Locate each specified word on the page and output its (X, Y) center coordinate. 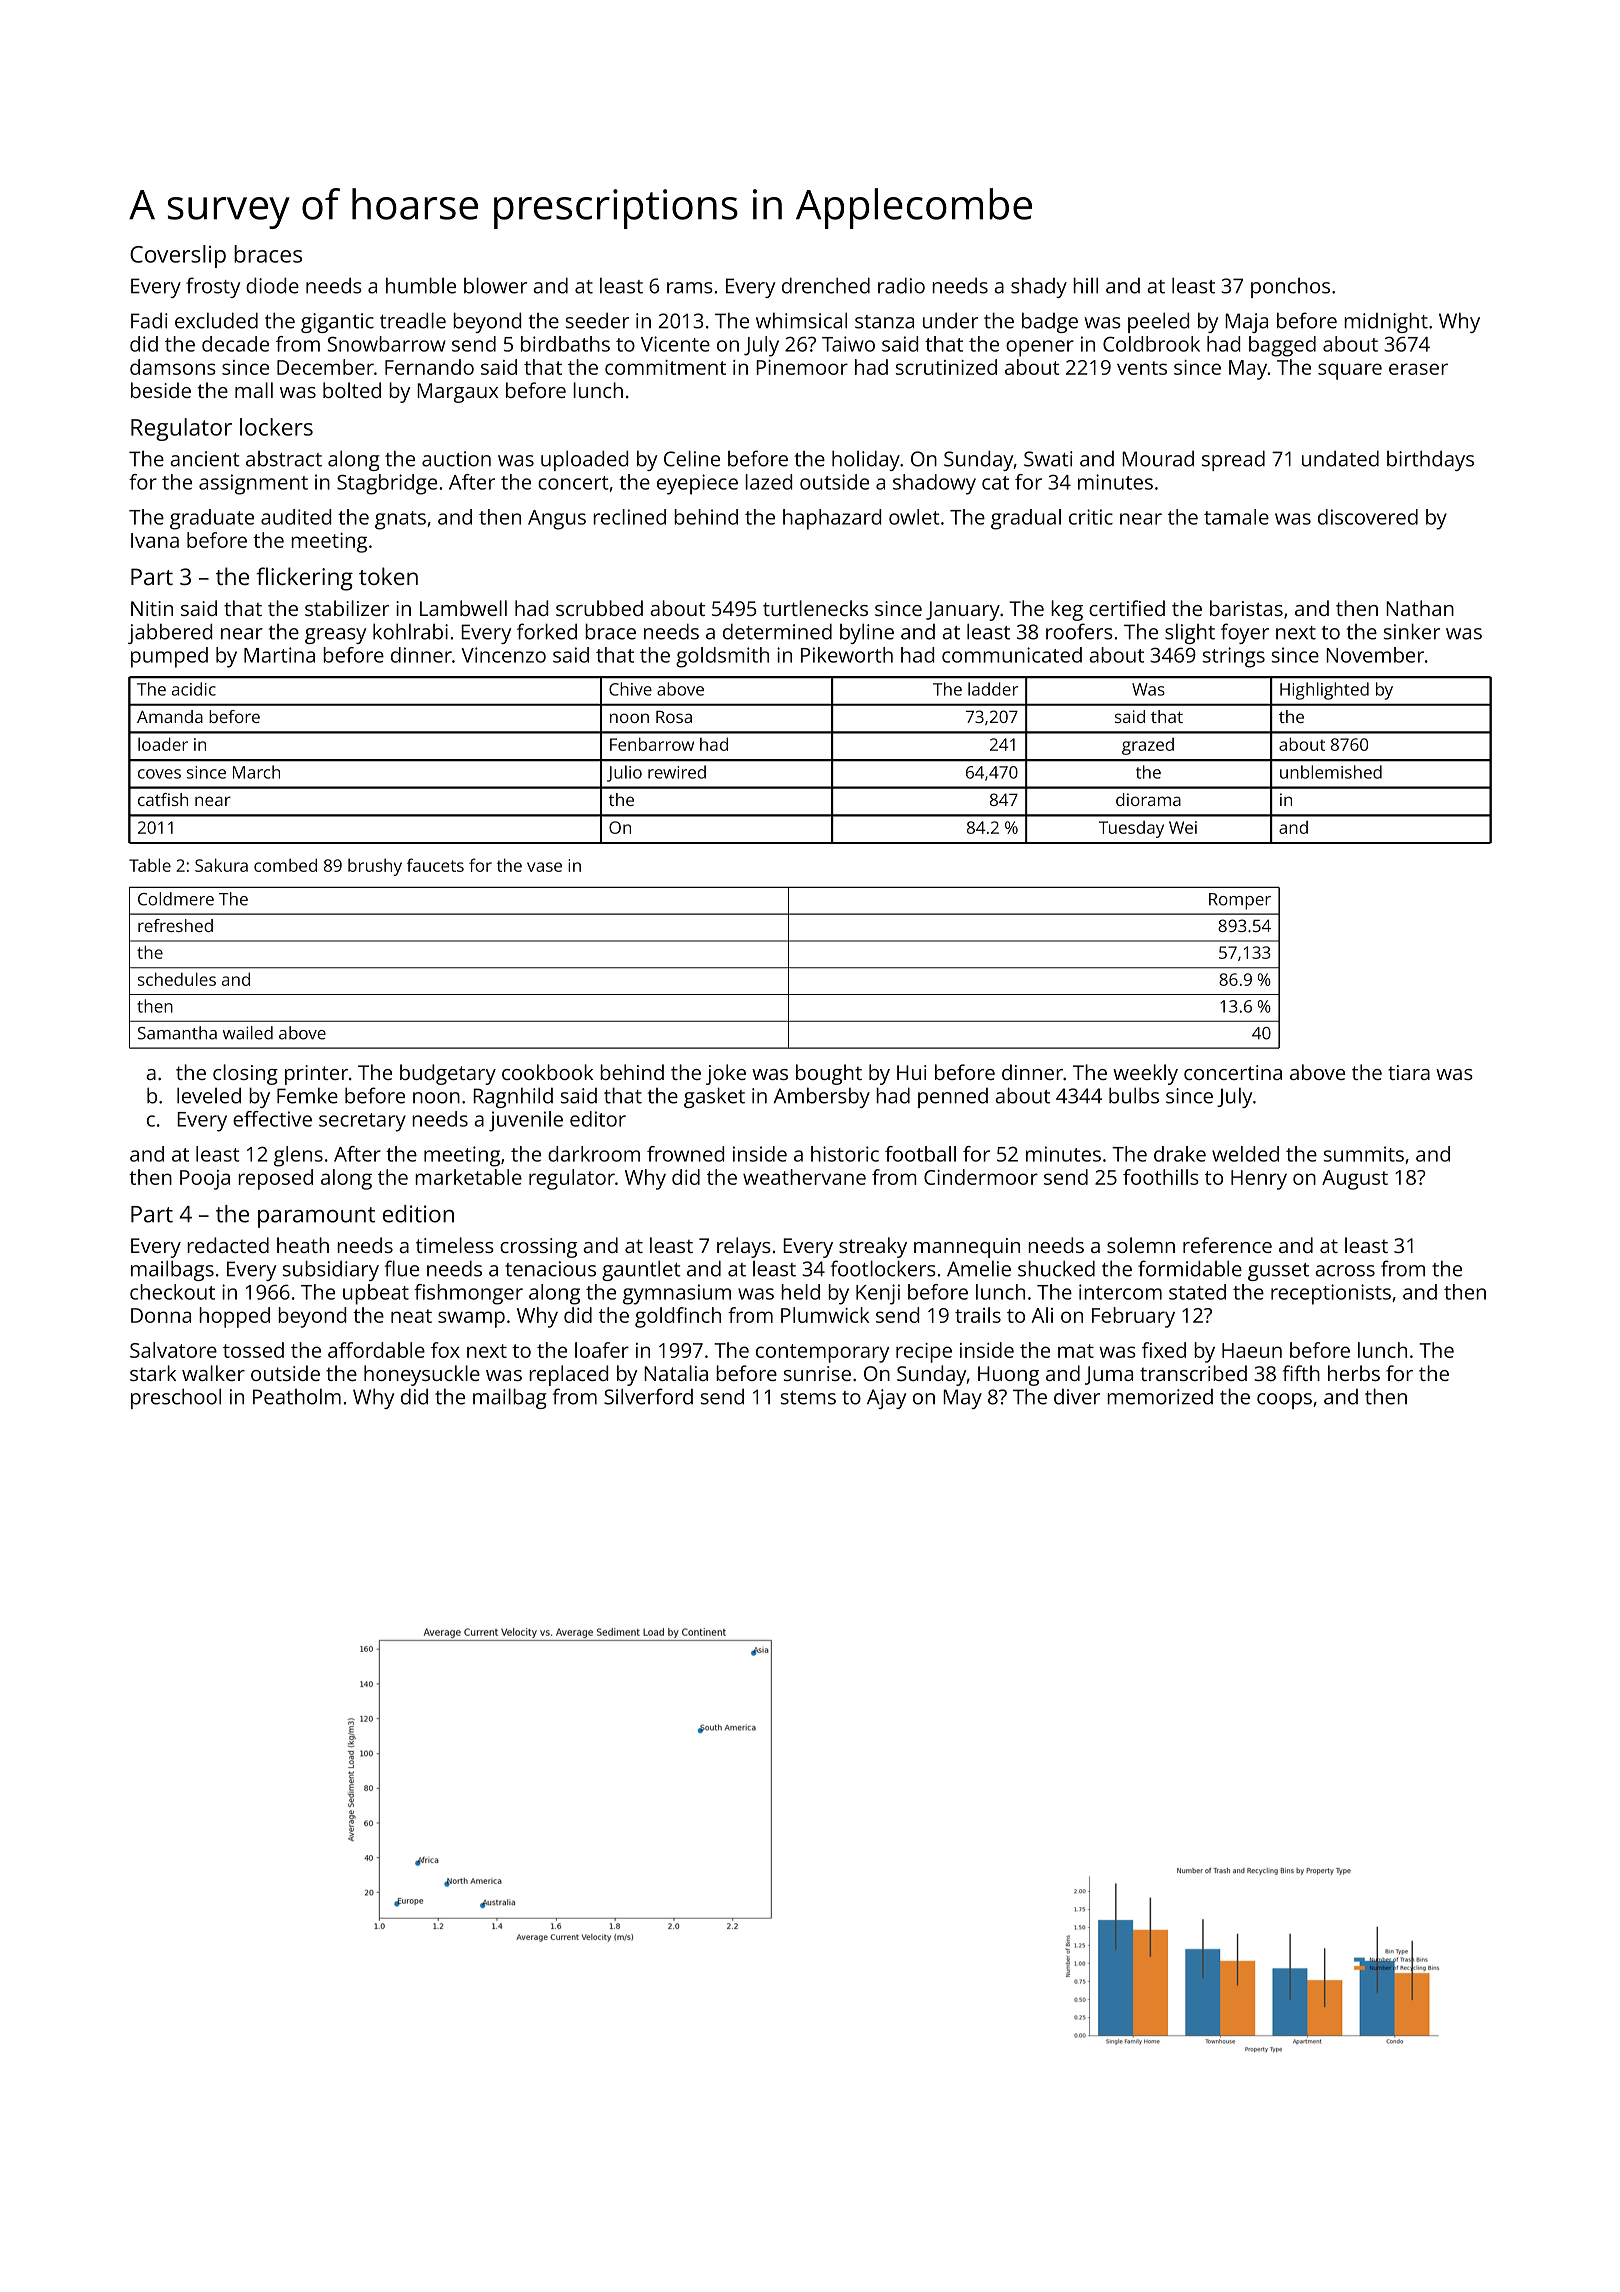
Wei (1183, 827)
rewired (677, 772)
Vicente (675, 344)
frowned (685, 1154)
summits (1364, 1154)
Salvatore (173, 1350)
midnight (1386, 322)
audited (296, 517)
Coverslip (178, 256)
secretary (362, 1122)
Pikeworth (847, 655)
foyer (1245, 633)
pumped (169, 657)
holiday (866, 460)
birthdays (1430, 460)
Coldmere (176, 899)
